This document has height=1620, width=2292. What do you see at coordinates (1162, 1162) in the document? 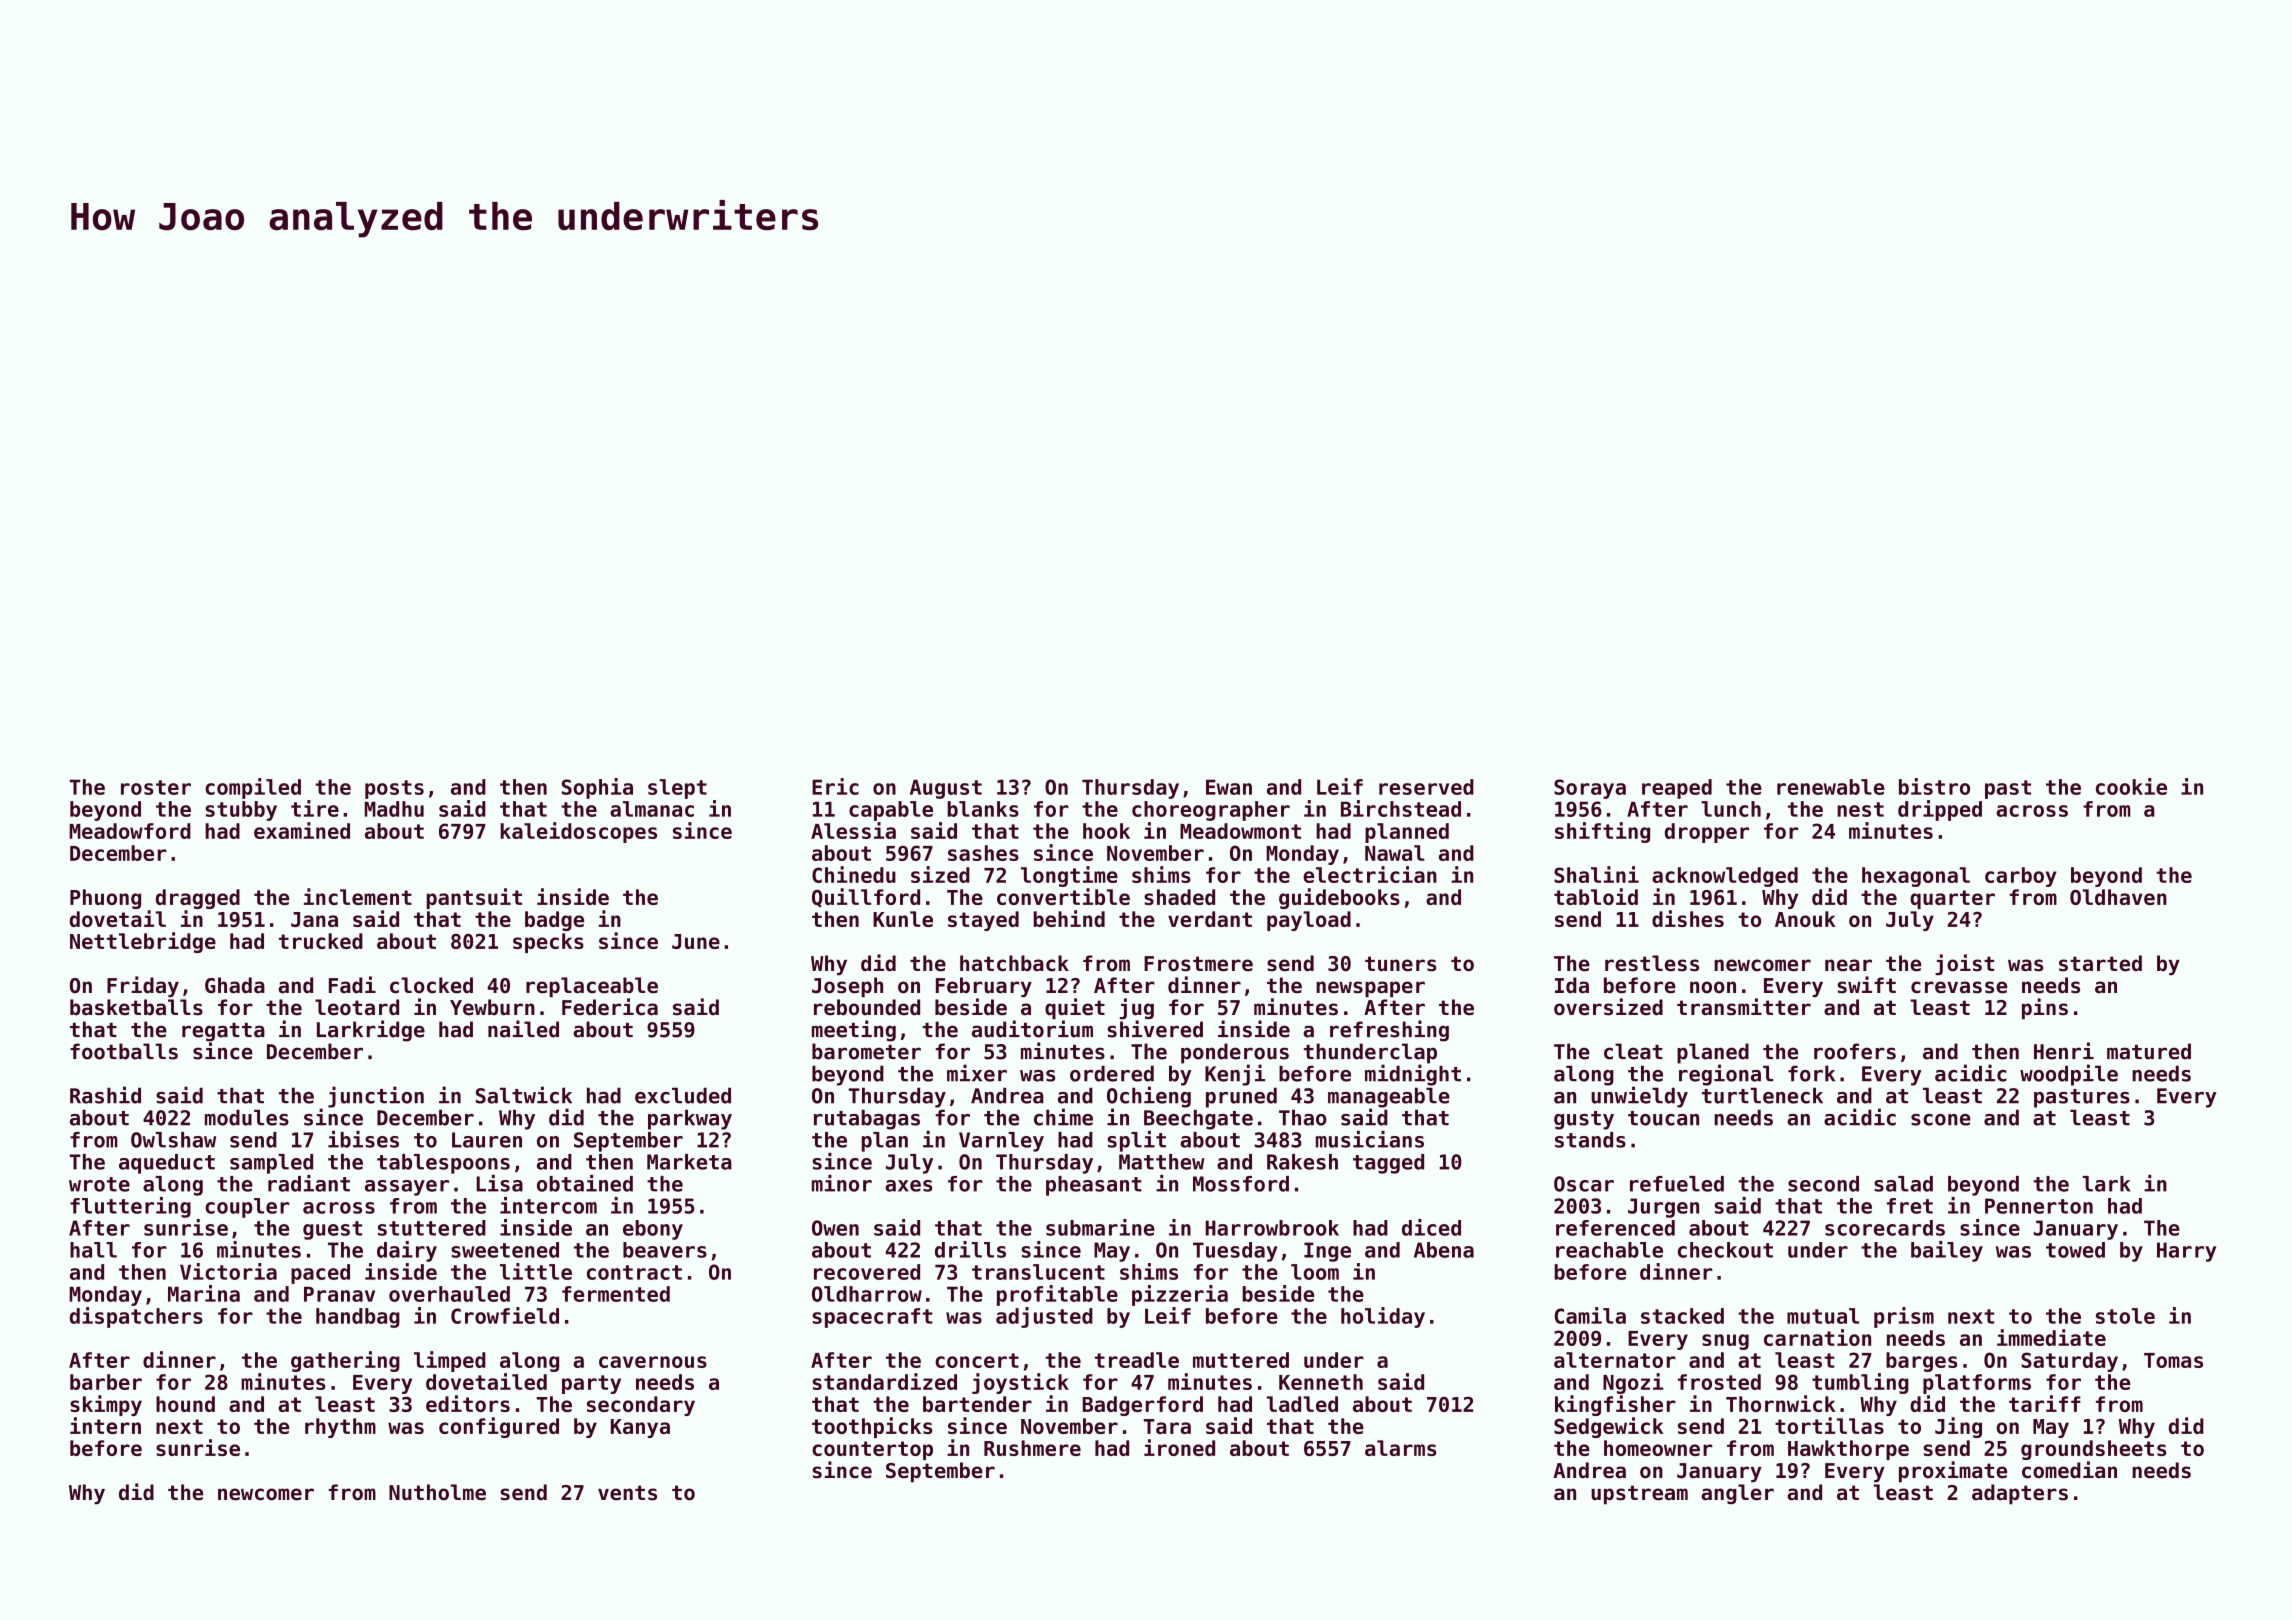
I see `Matthew` at bounding box center [1162, 1162].
